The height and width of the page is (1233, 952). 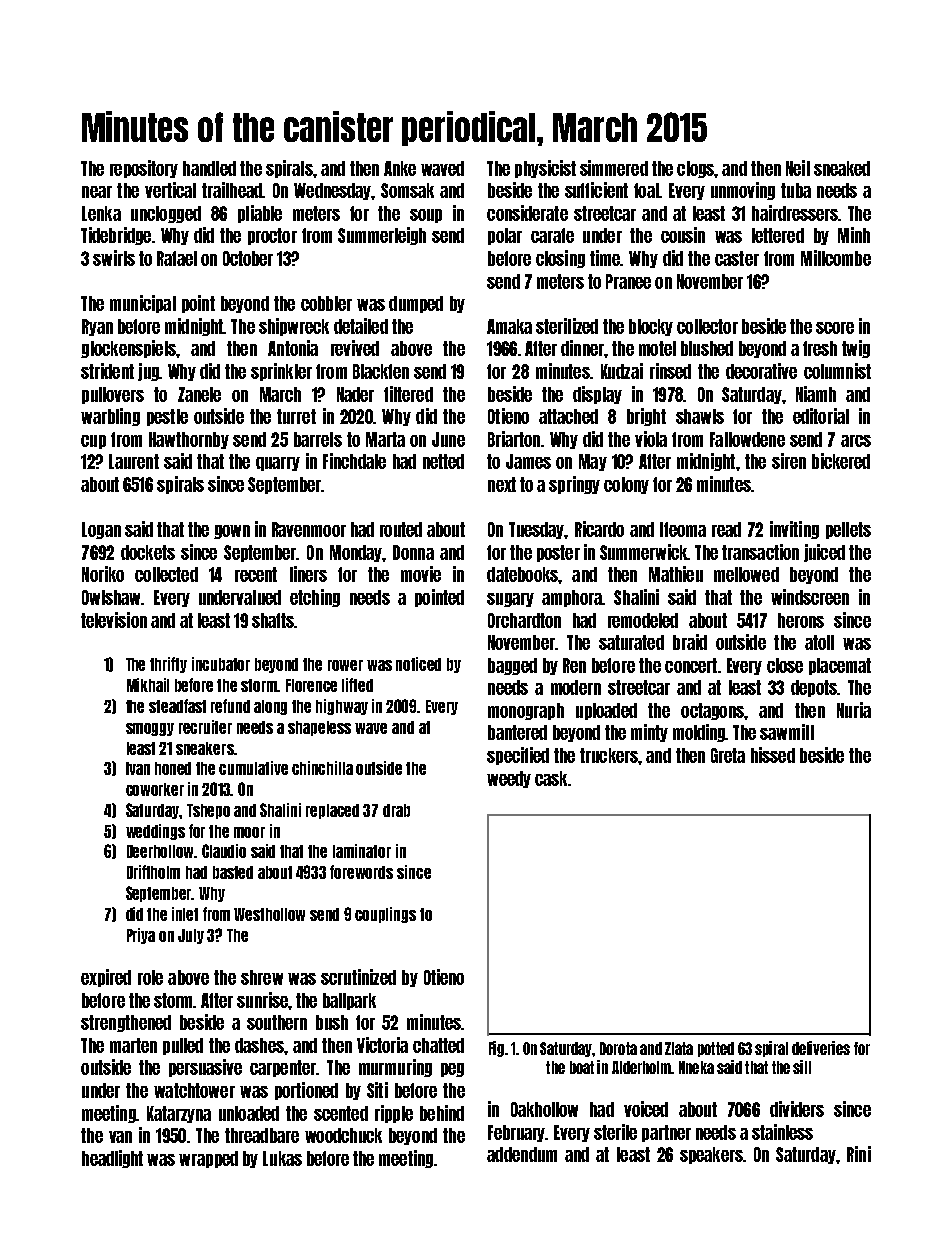 I want to click on replaced, so click(x=332, y=811).
